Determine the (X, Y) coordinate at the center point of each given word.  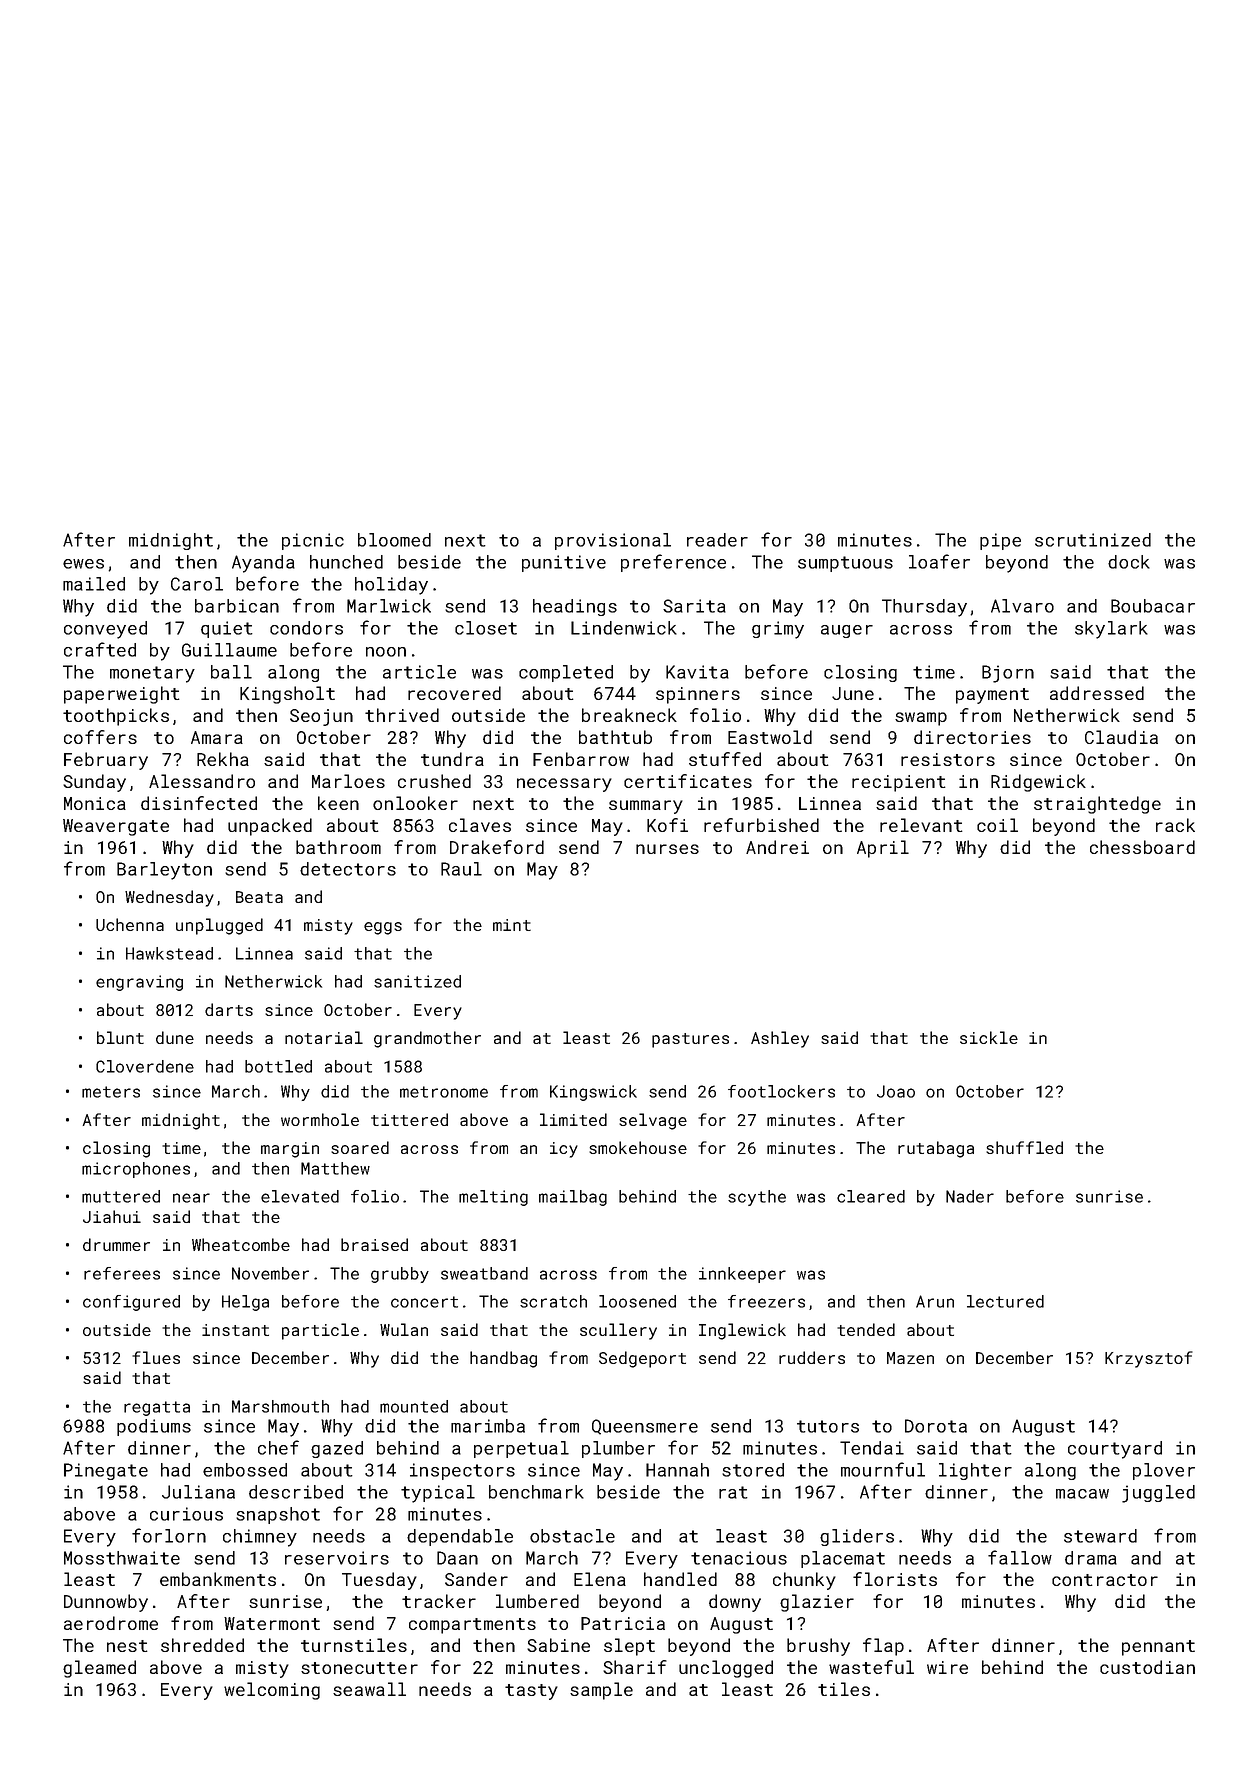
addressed (1097, 693)
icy (564, 1150)
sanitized (417, 981)
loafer (939, 561)
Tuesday (379, 1581)
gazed (337, 1449)
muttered (121, 1196)
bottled (278, 1066)
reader (717, 540)
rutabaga (936, 1149)
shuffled (1024, 1147)
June (853, 693)
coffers (100, 737)
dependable (460, 1537)
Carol (197, 584)
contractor (1105, 1580)
